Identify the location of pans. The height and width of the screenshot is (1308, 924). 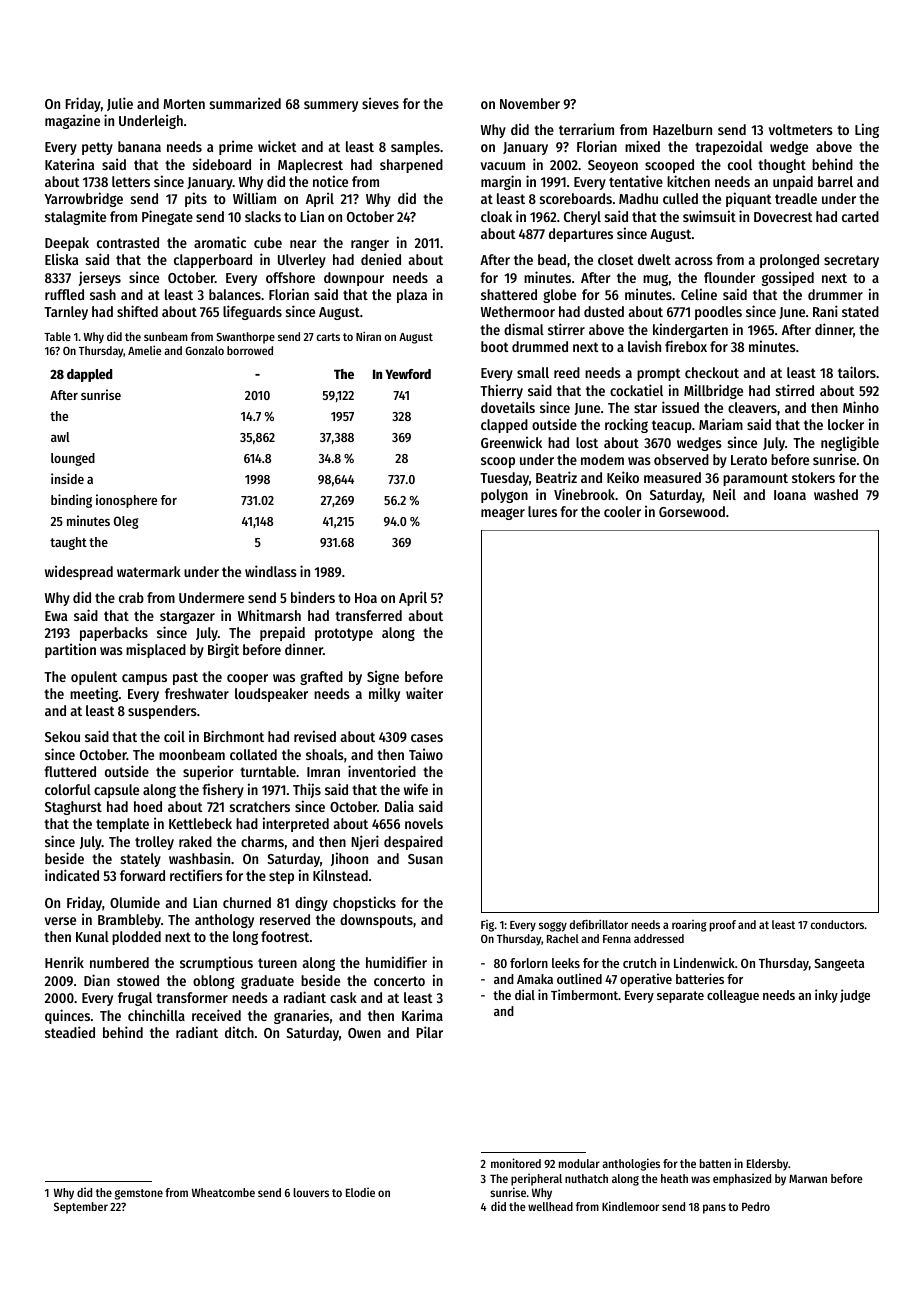
(714, 1209).
